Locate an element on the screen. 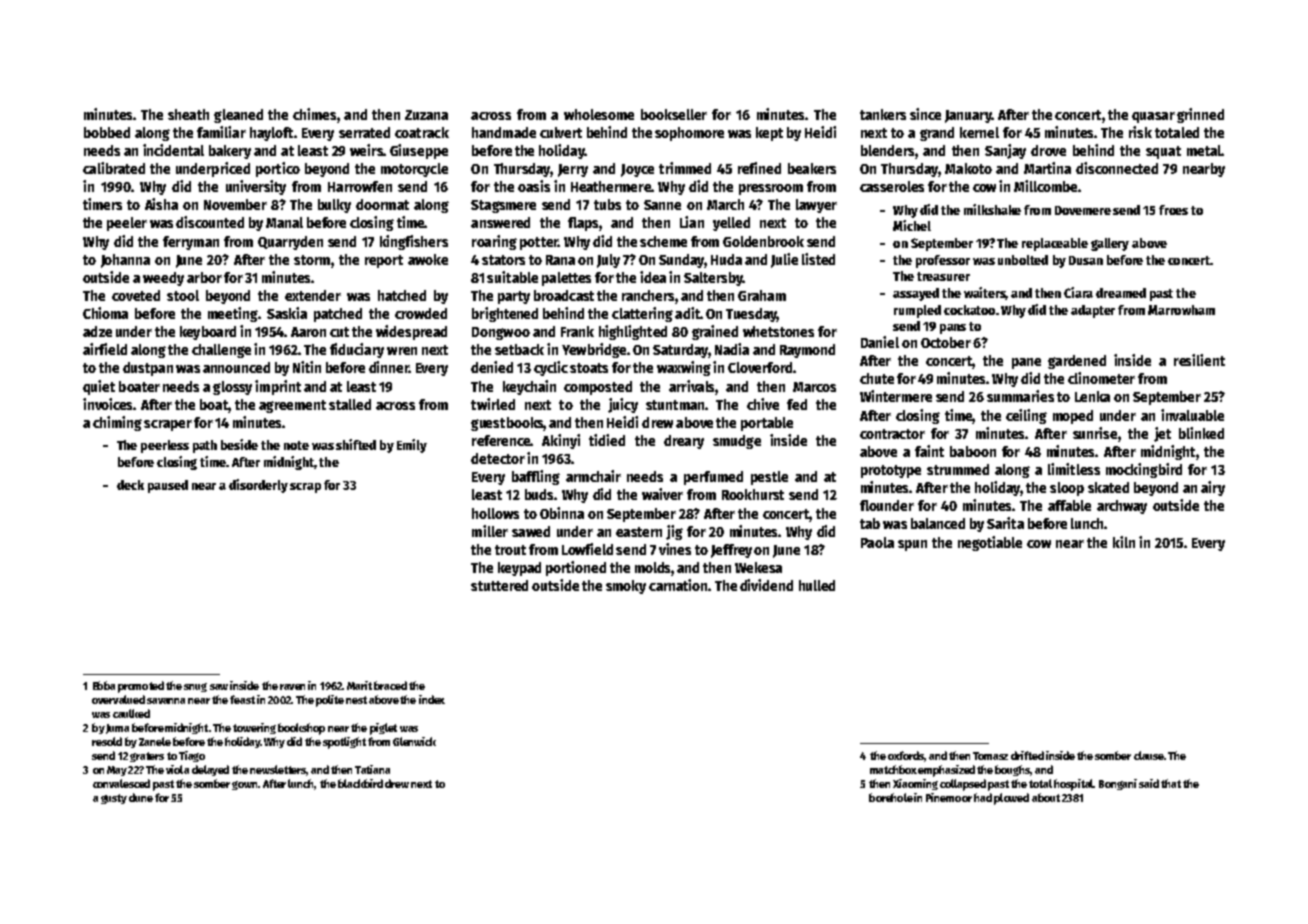  carnation is located at coordinates (678, 585).
